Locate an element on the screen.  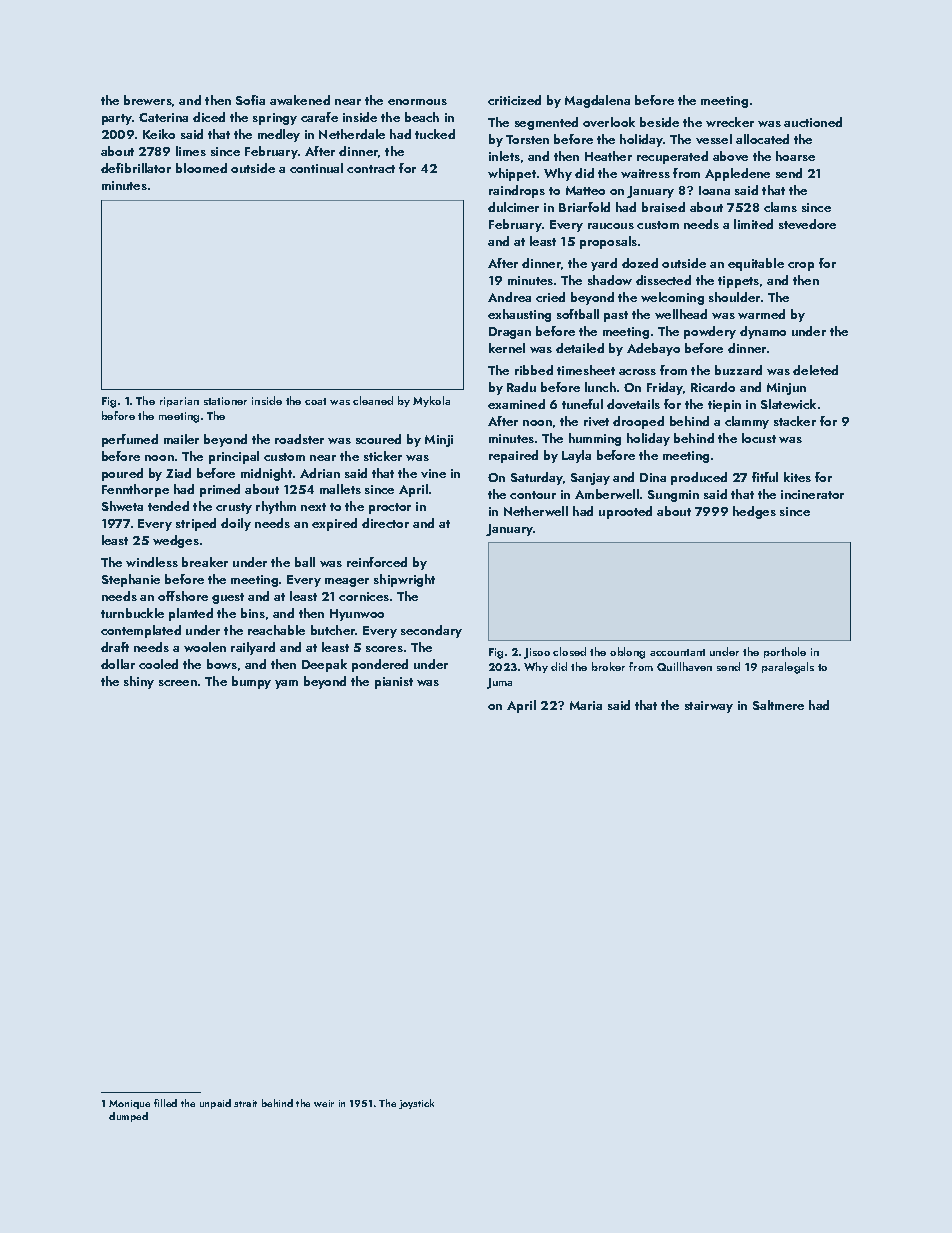
Maria is located at coordinates (586, 705).
